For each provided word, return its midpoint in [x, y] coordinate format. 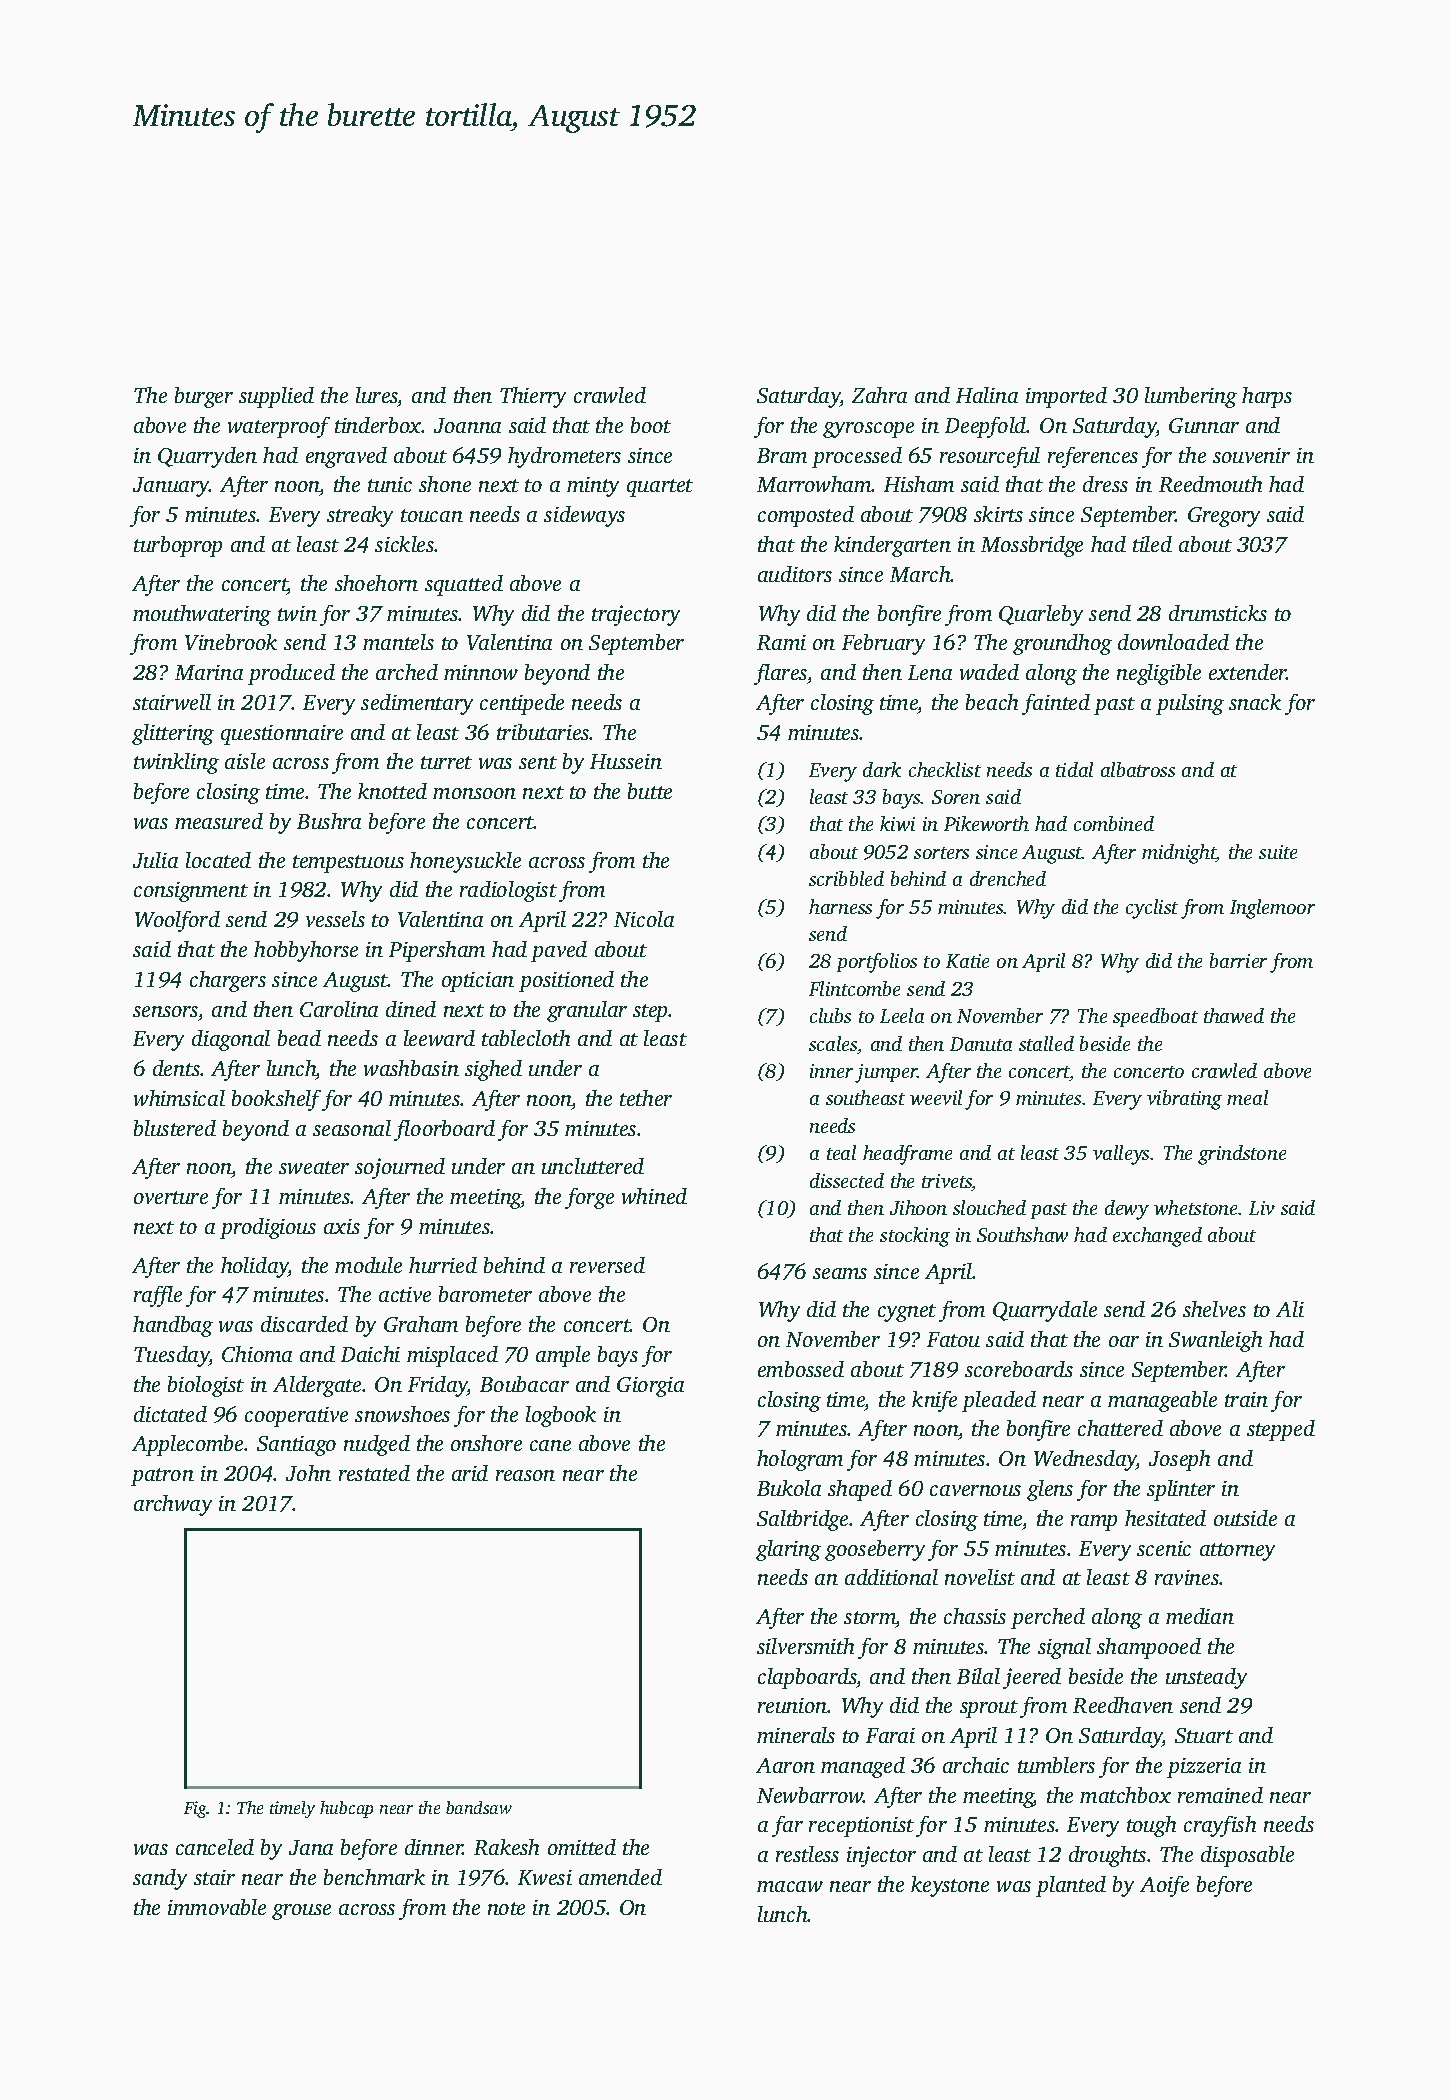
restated [374, 1473]
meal [1247, 1097]
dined [411, 1009]
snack [1255, 702]
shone [445, 484]
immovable [217, 1907]
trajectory [636, 615]
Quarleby [1041, 615]
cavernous [975, 1490]
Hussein [626, 761]
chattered [1120, 1428]
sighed [493, 1070]
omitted [582, 1847]
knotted [392, 791]
